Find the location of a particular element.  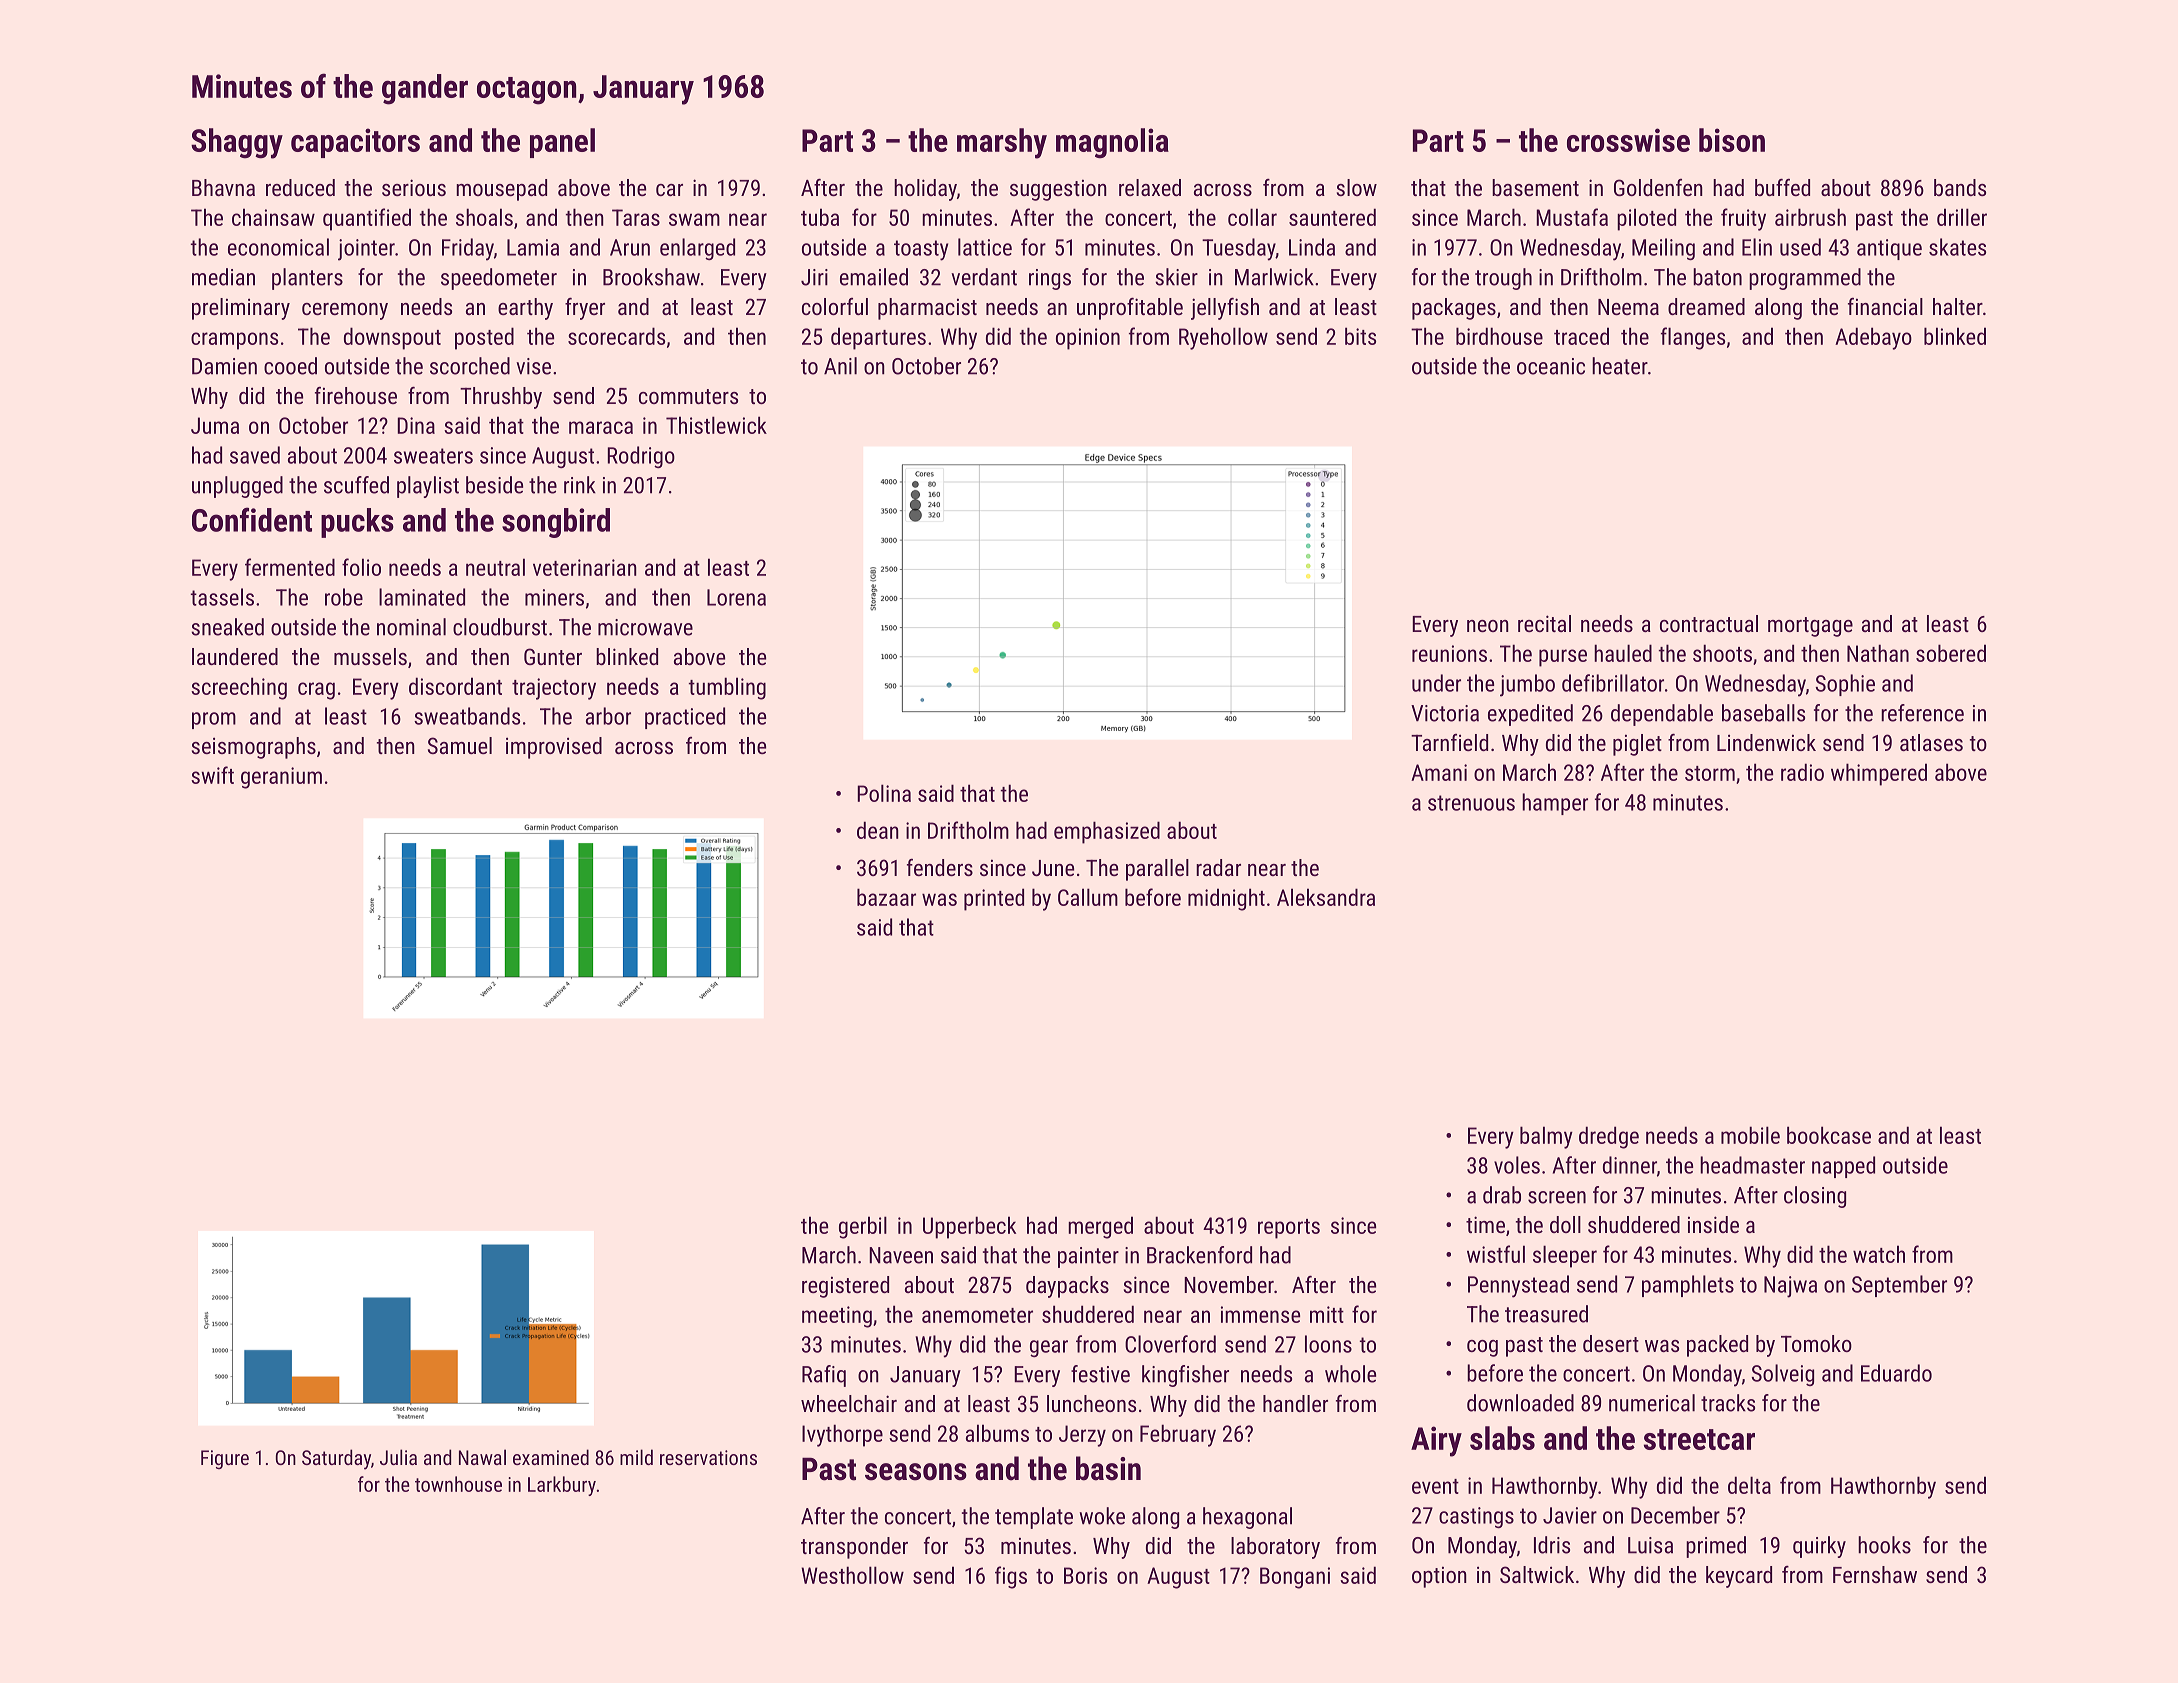

magnolia is located at coordinates (1112, 143).
